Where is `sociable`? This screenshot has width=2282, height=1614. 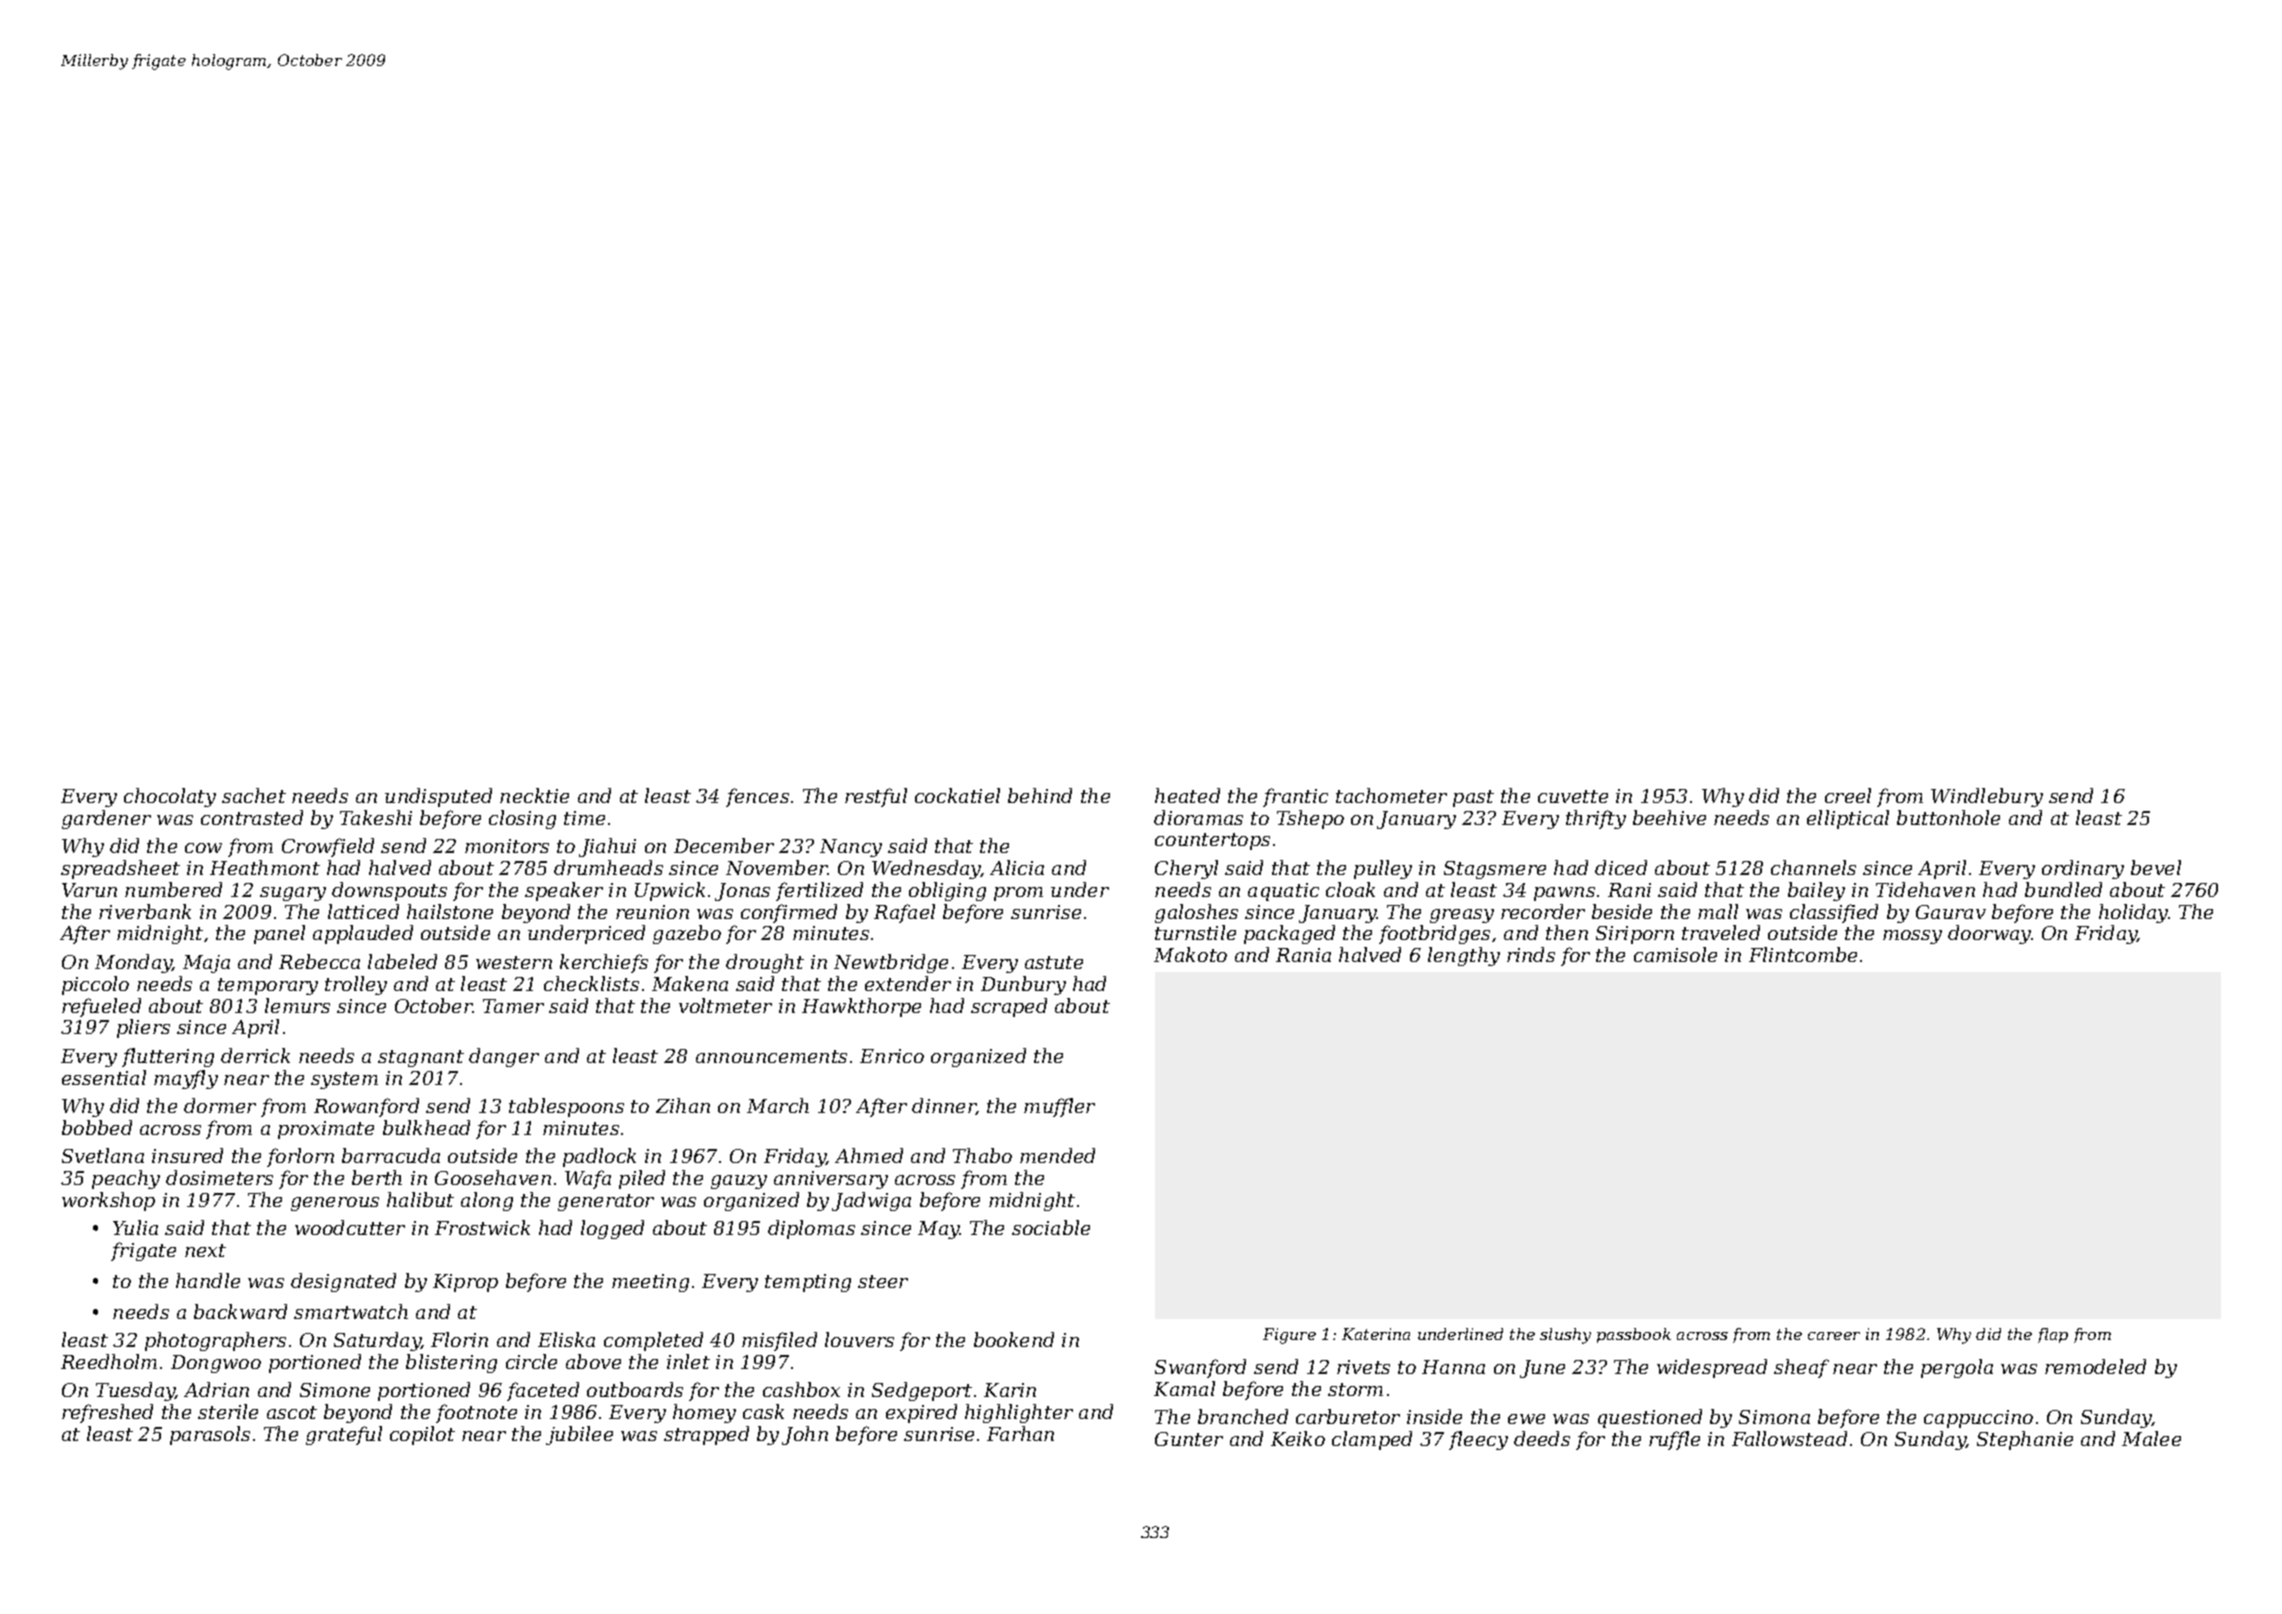 sociable is located at coordinates (1051, 1227).
